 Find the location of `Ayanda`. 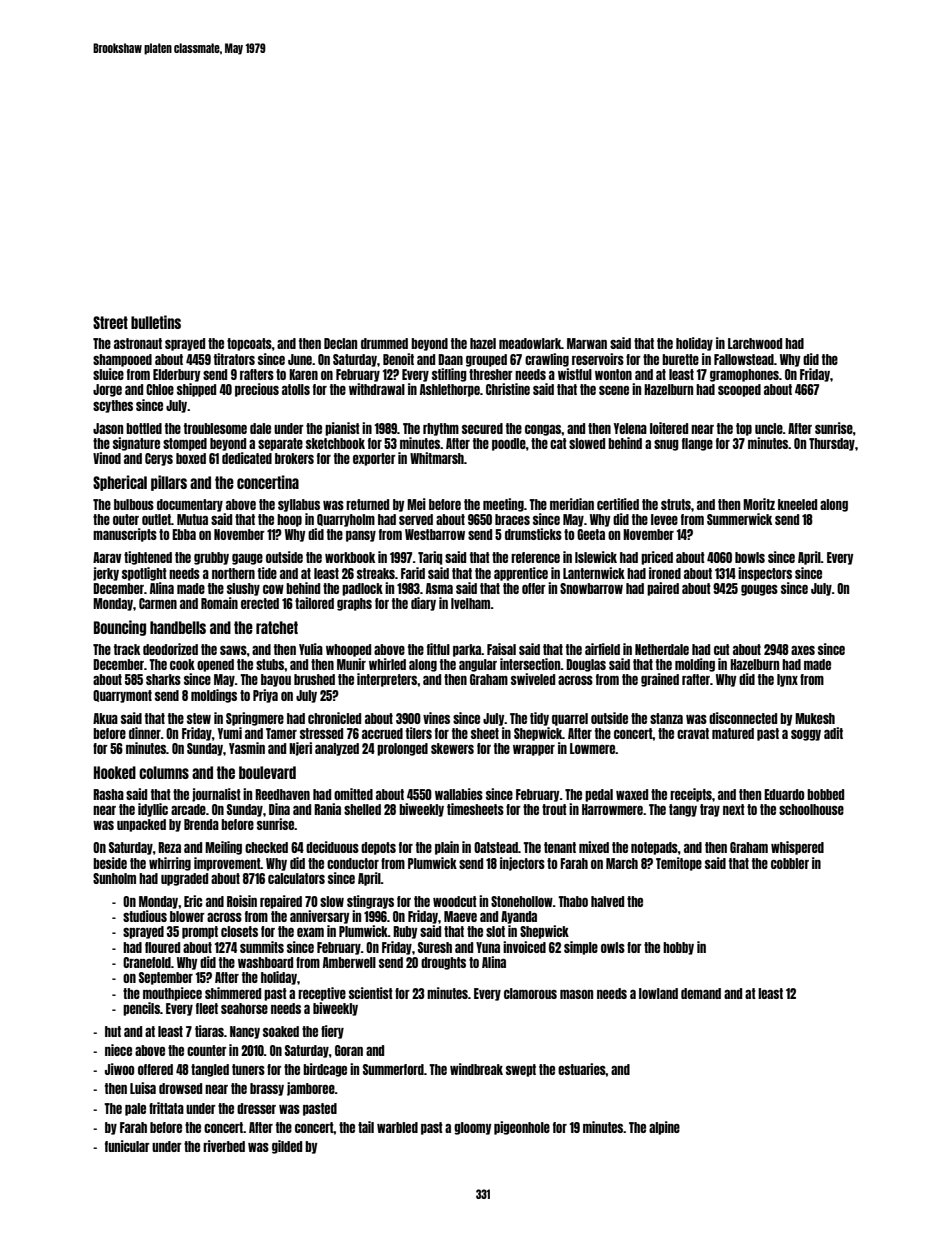

Ayanda is located at coordinates (519, 917).
